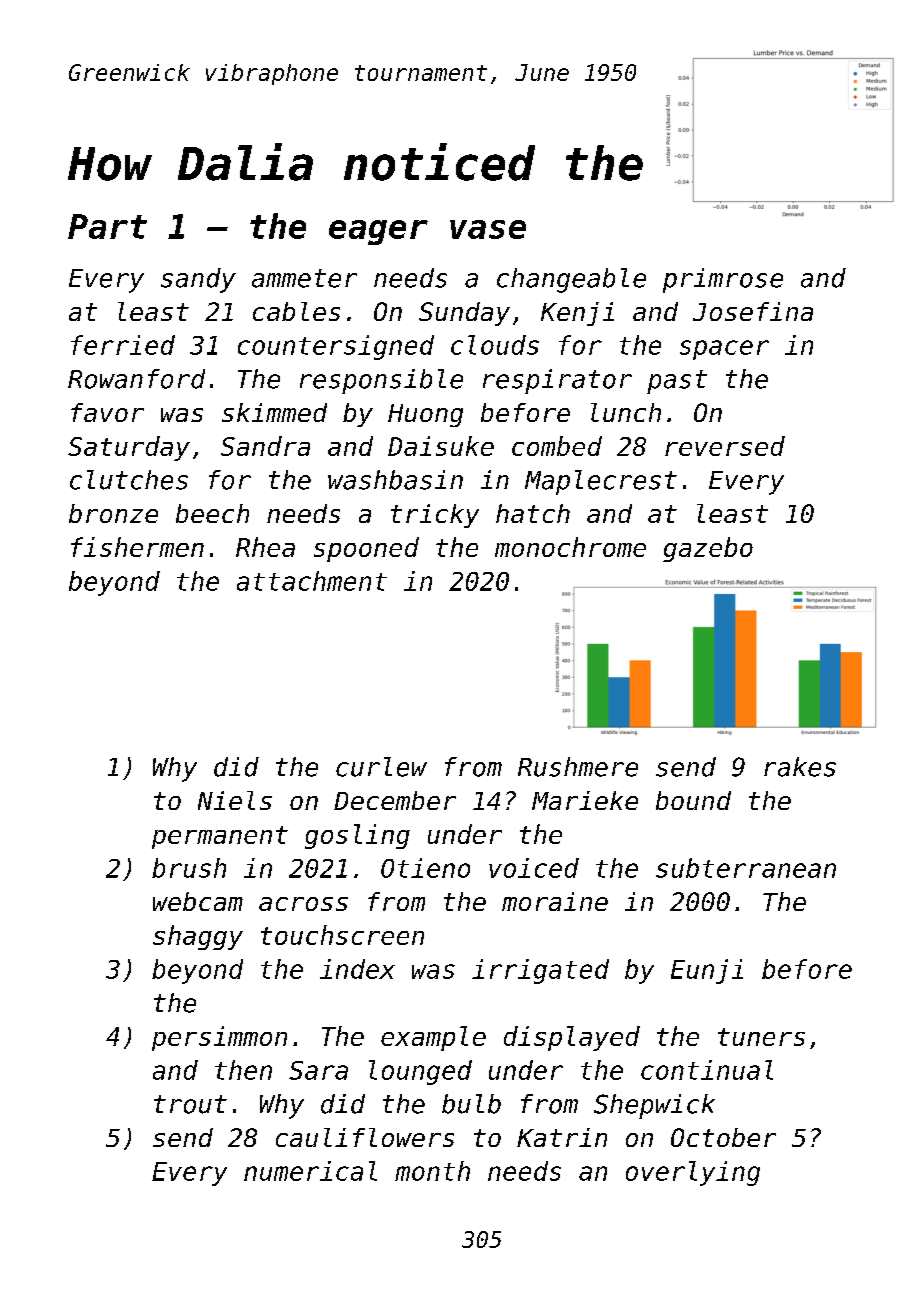 This screenshot has width=924, height=1311. Describe the element at coordinates (107, 226) in the screenshot. I see `Part` at that location.
